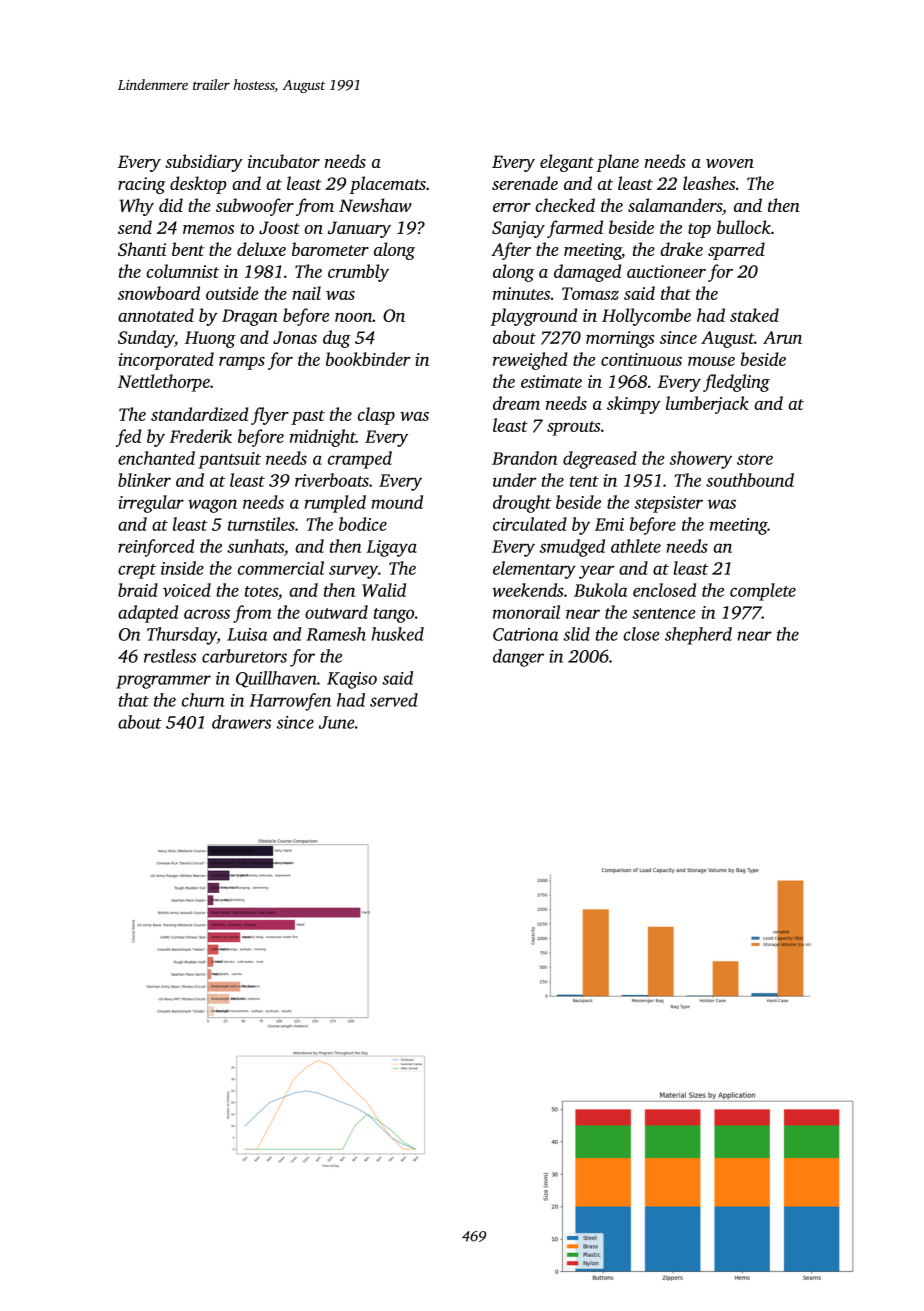  What do you see at coordinates (730, 163) in the screenshot?
I see `woven` at bounding box center [730, 163].
